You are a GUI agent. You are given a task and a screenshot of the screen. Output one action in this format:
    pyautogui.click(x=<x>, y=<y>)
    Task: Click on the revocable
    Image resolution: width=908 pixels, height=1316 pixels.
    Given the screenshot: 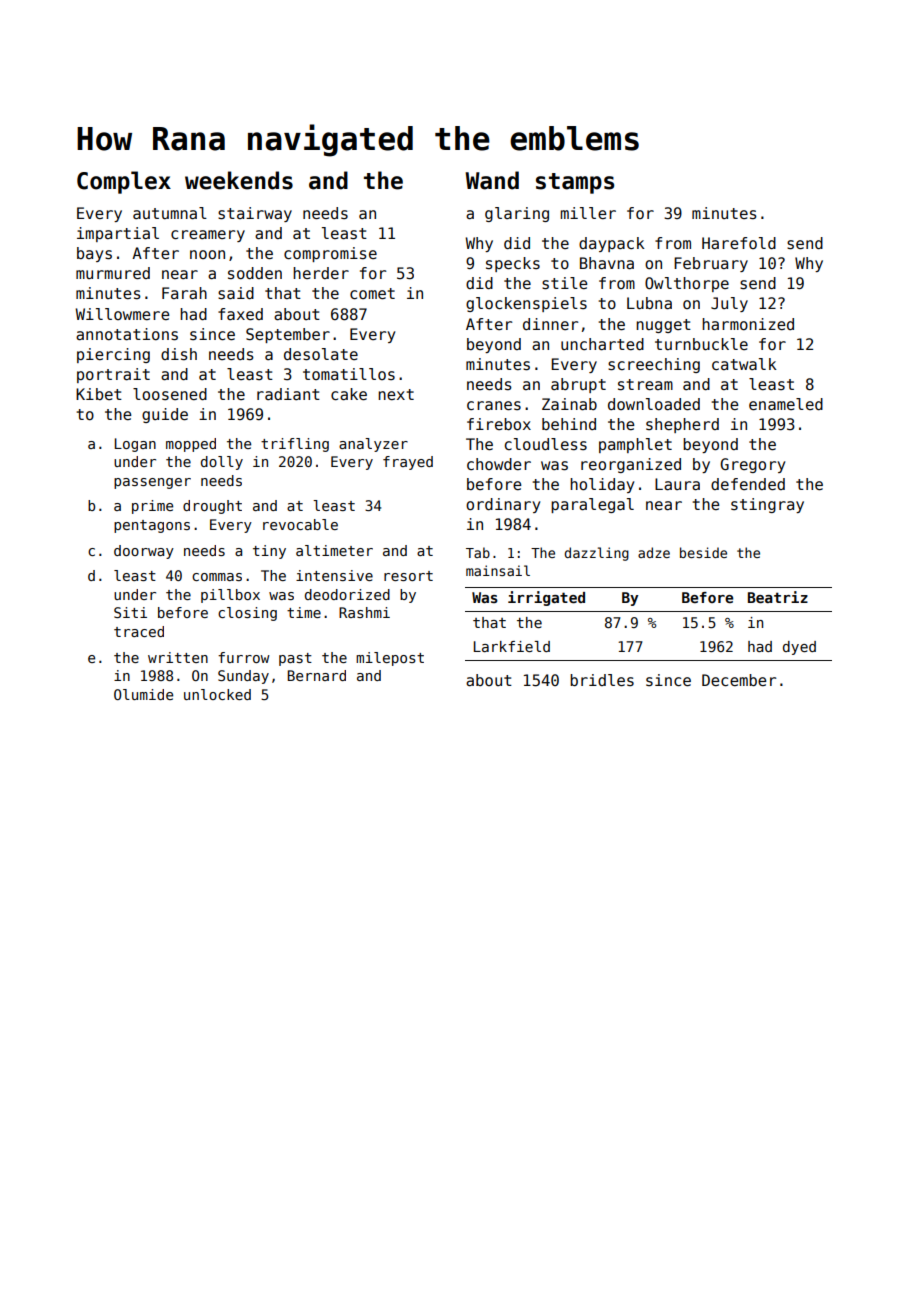 What is the action you would take?
    pyautogui.click(x=300, y=524)
